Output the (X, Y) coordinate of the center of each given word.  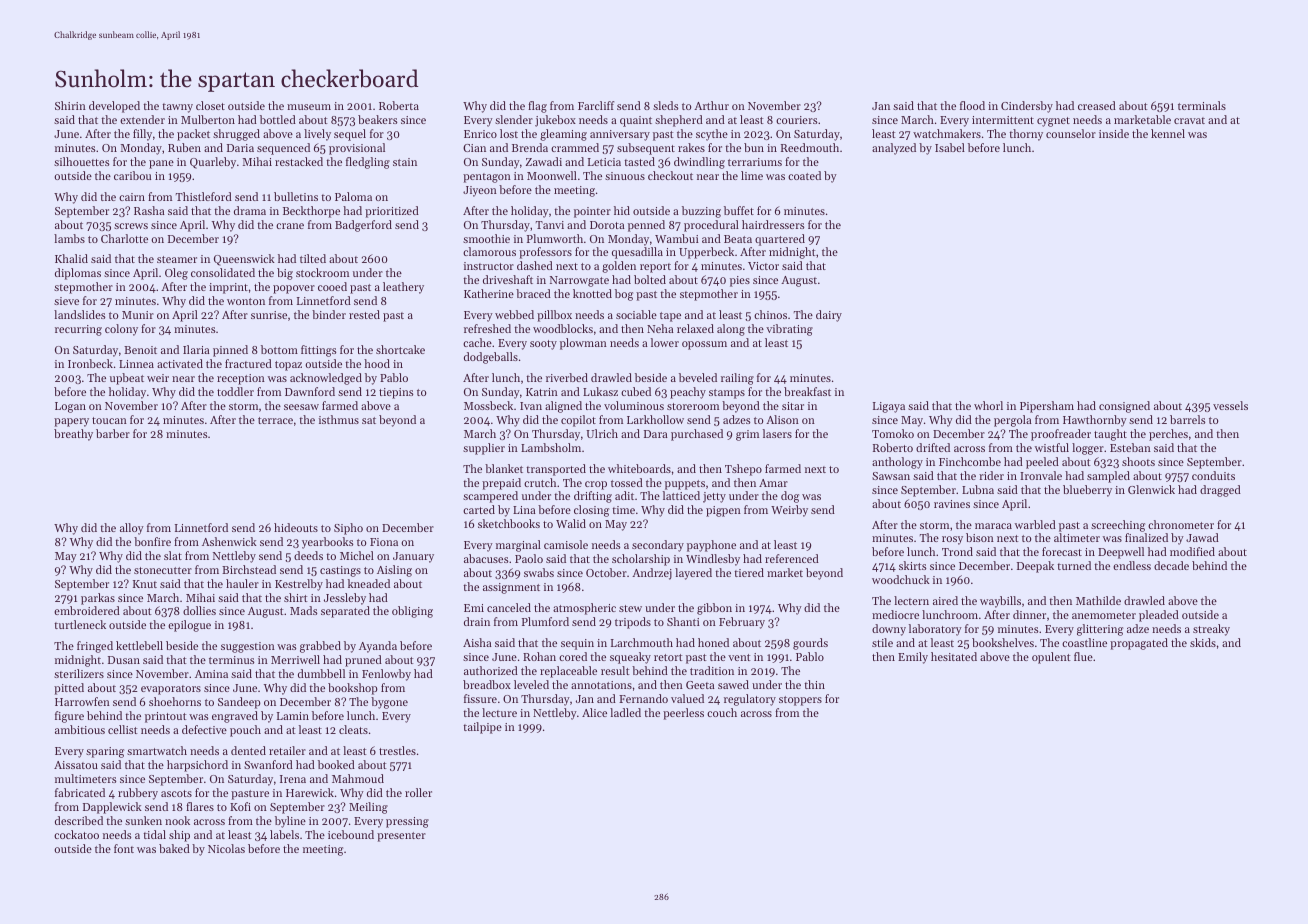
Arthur (711, 105)
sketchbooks (509, 523)
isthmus (339, 419)
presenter (401, 837)
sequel (350, 135)
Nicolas (226, 848)
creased (1097, 105)
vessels (1230, 405)
